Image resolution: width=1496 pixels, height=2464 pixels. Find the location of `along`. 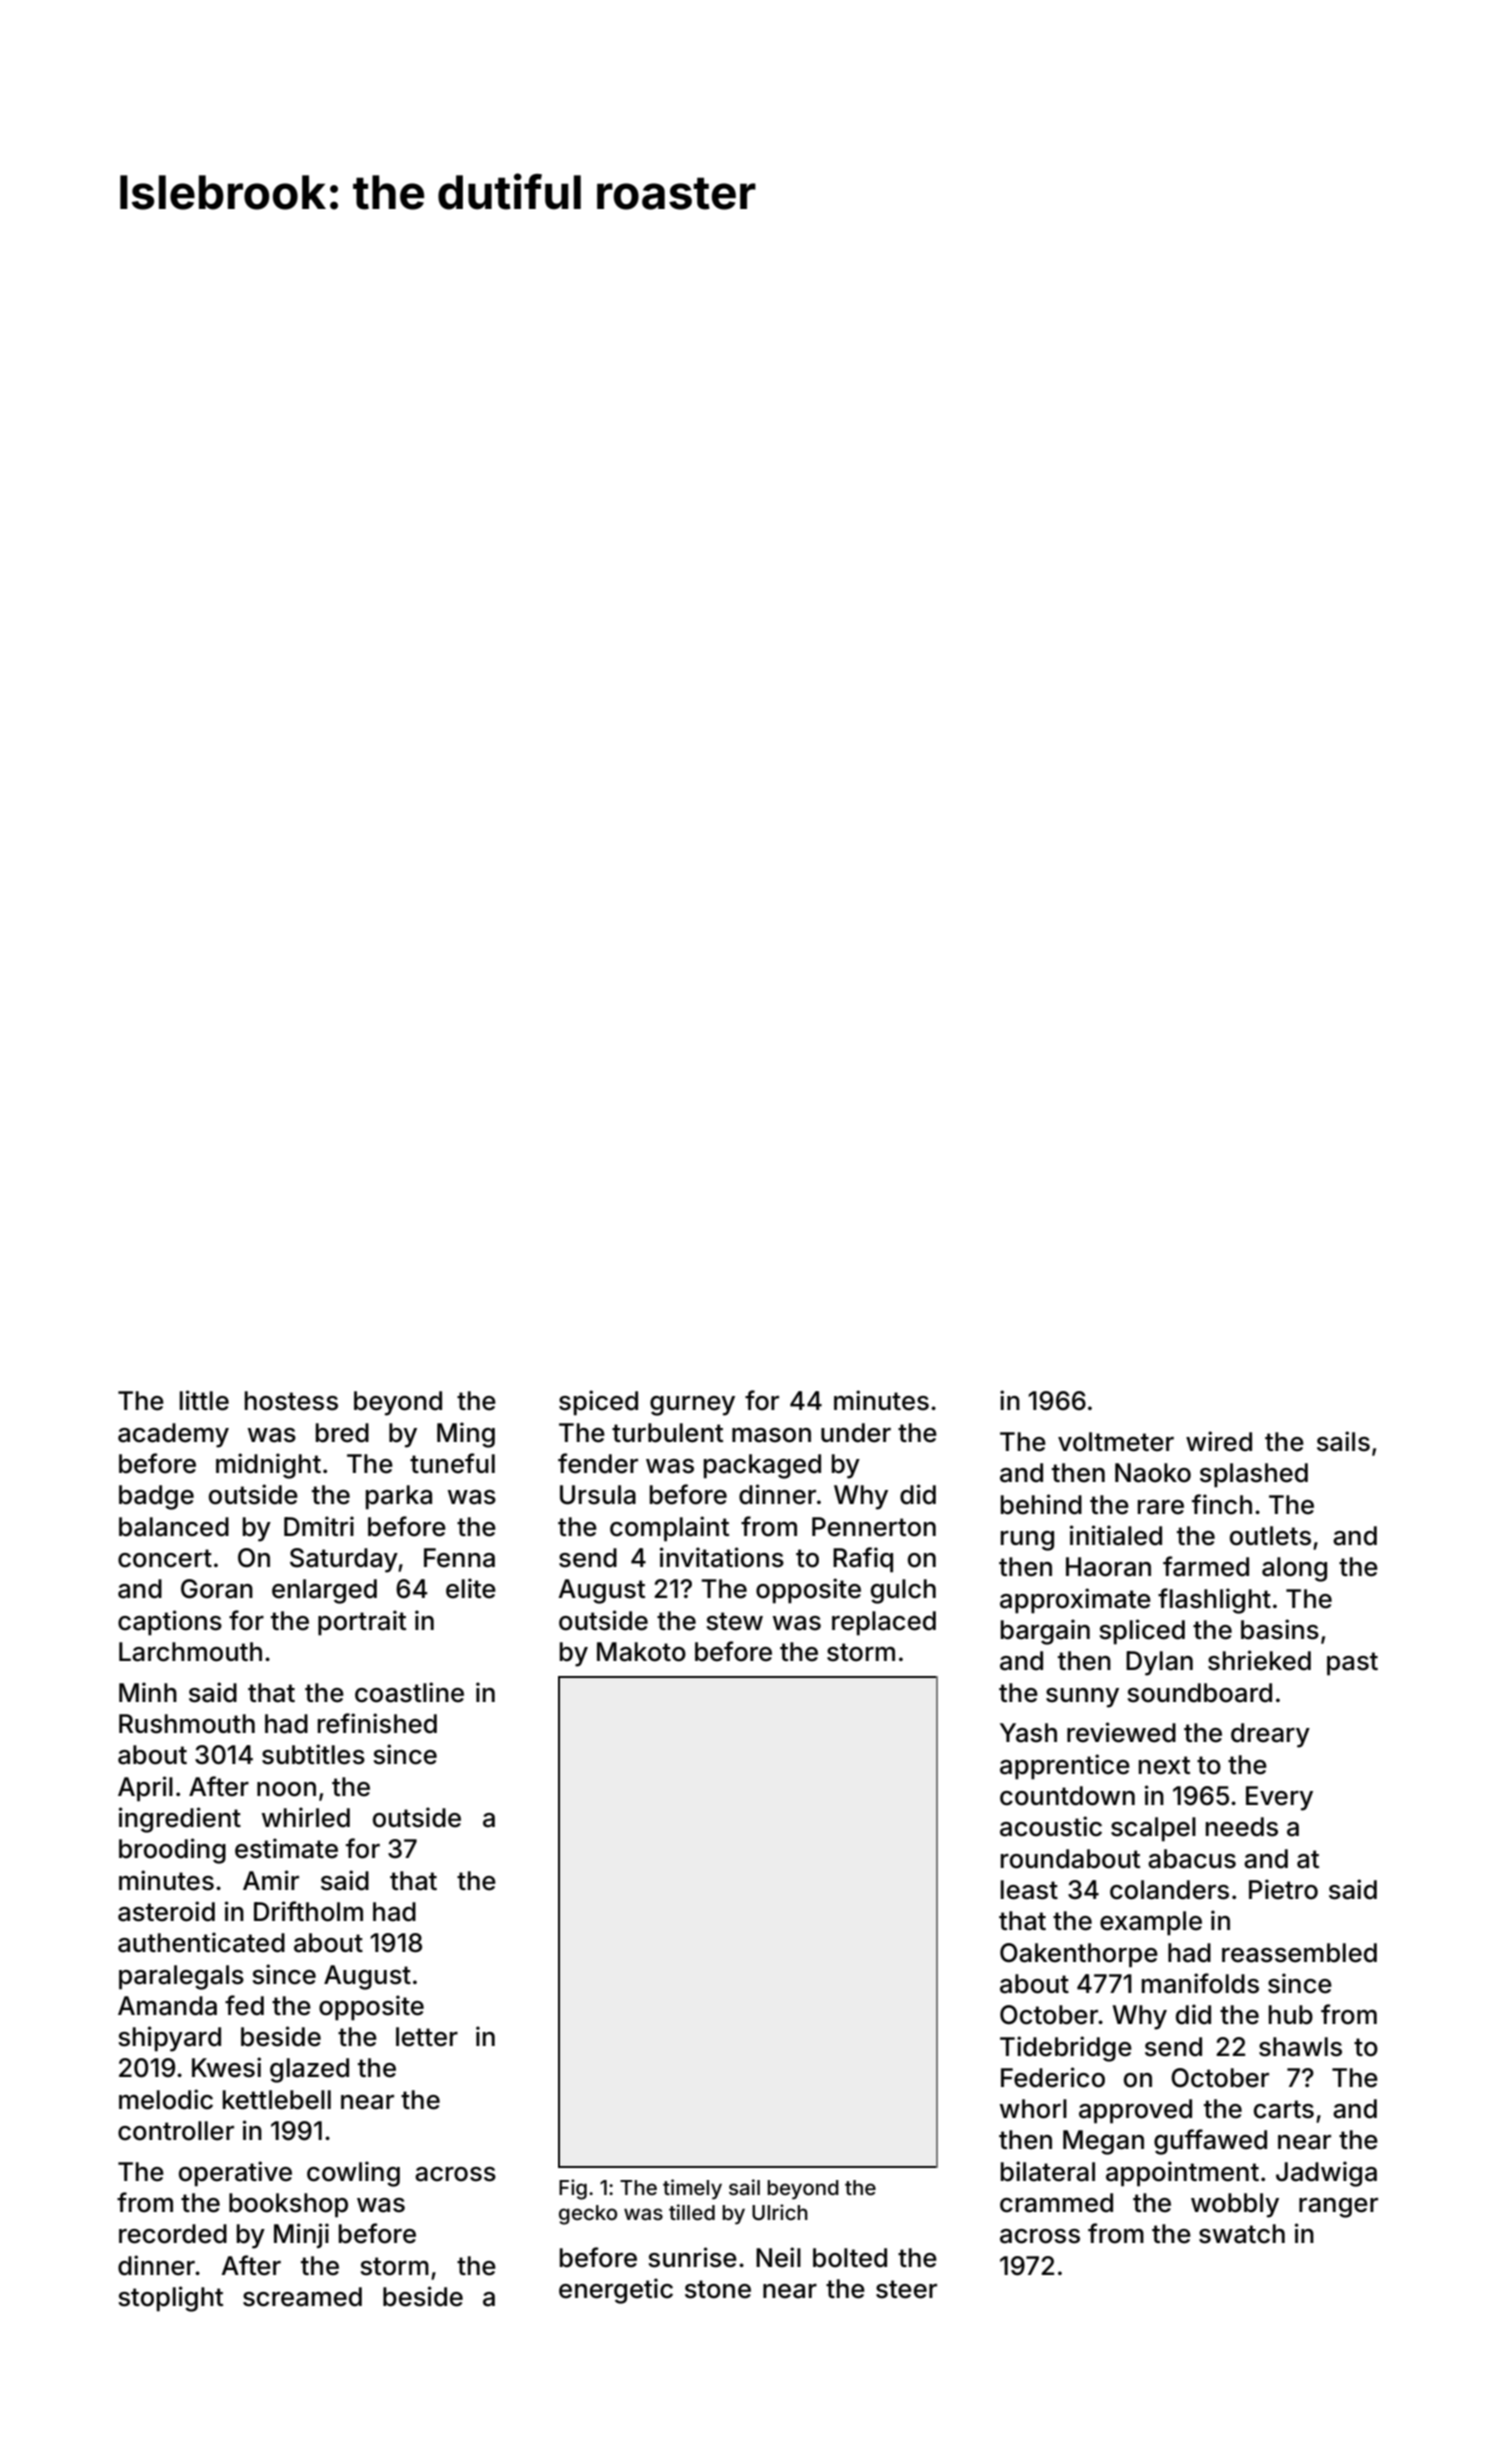

along is located at coordinates (1294, 1569).
